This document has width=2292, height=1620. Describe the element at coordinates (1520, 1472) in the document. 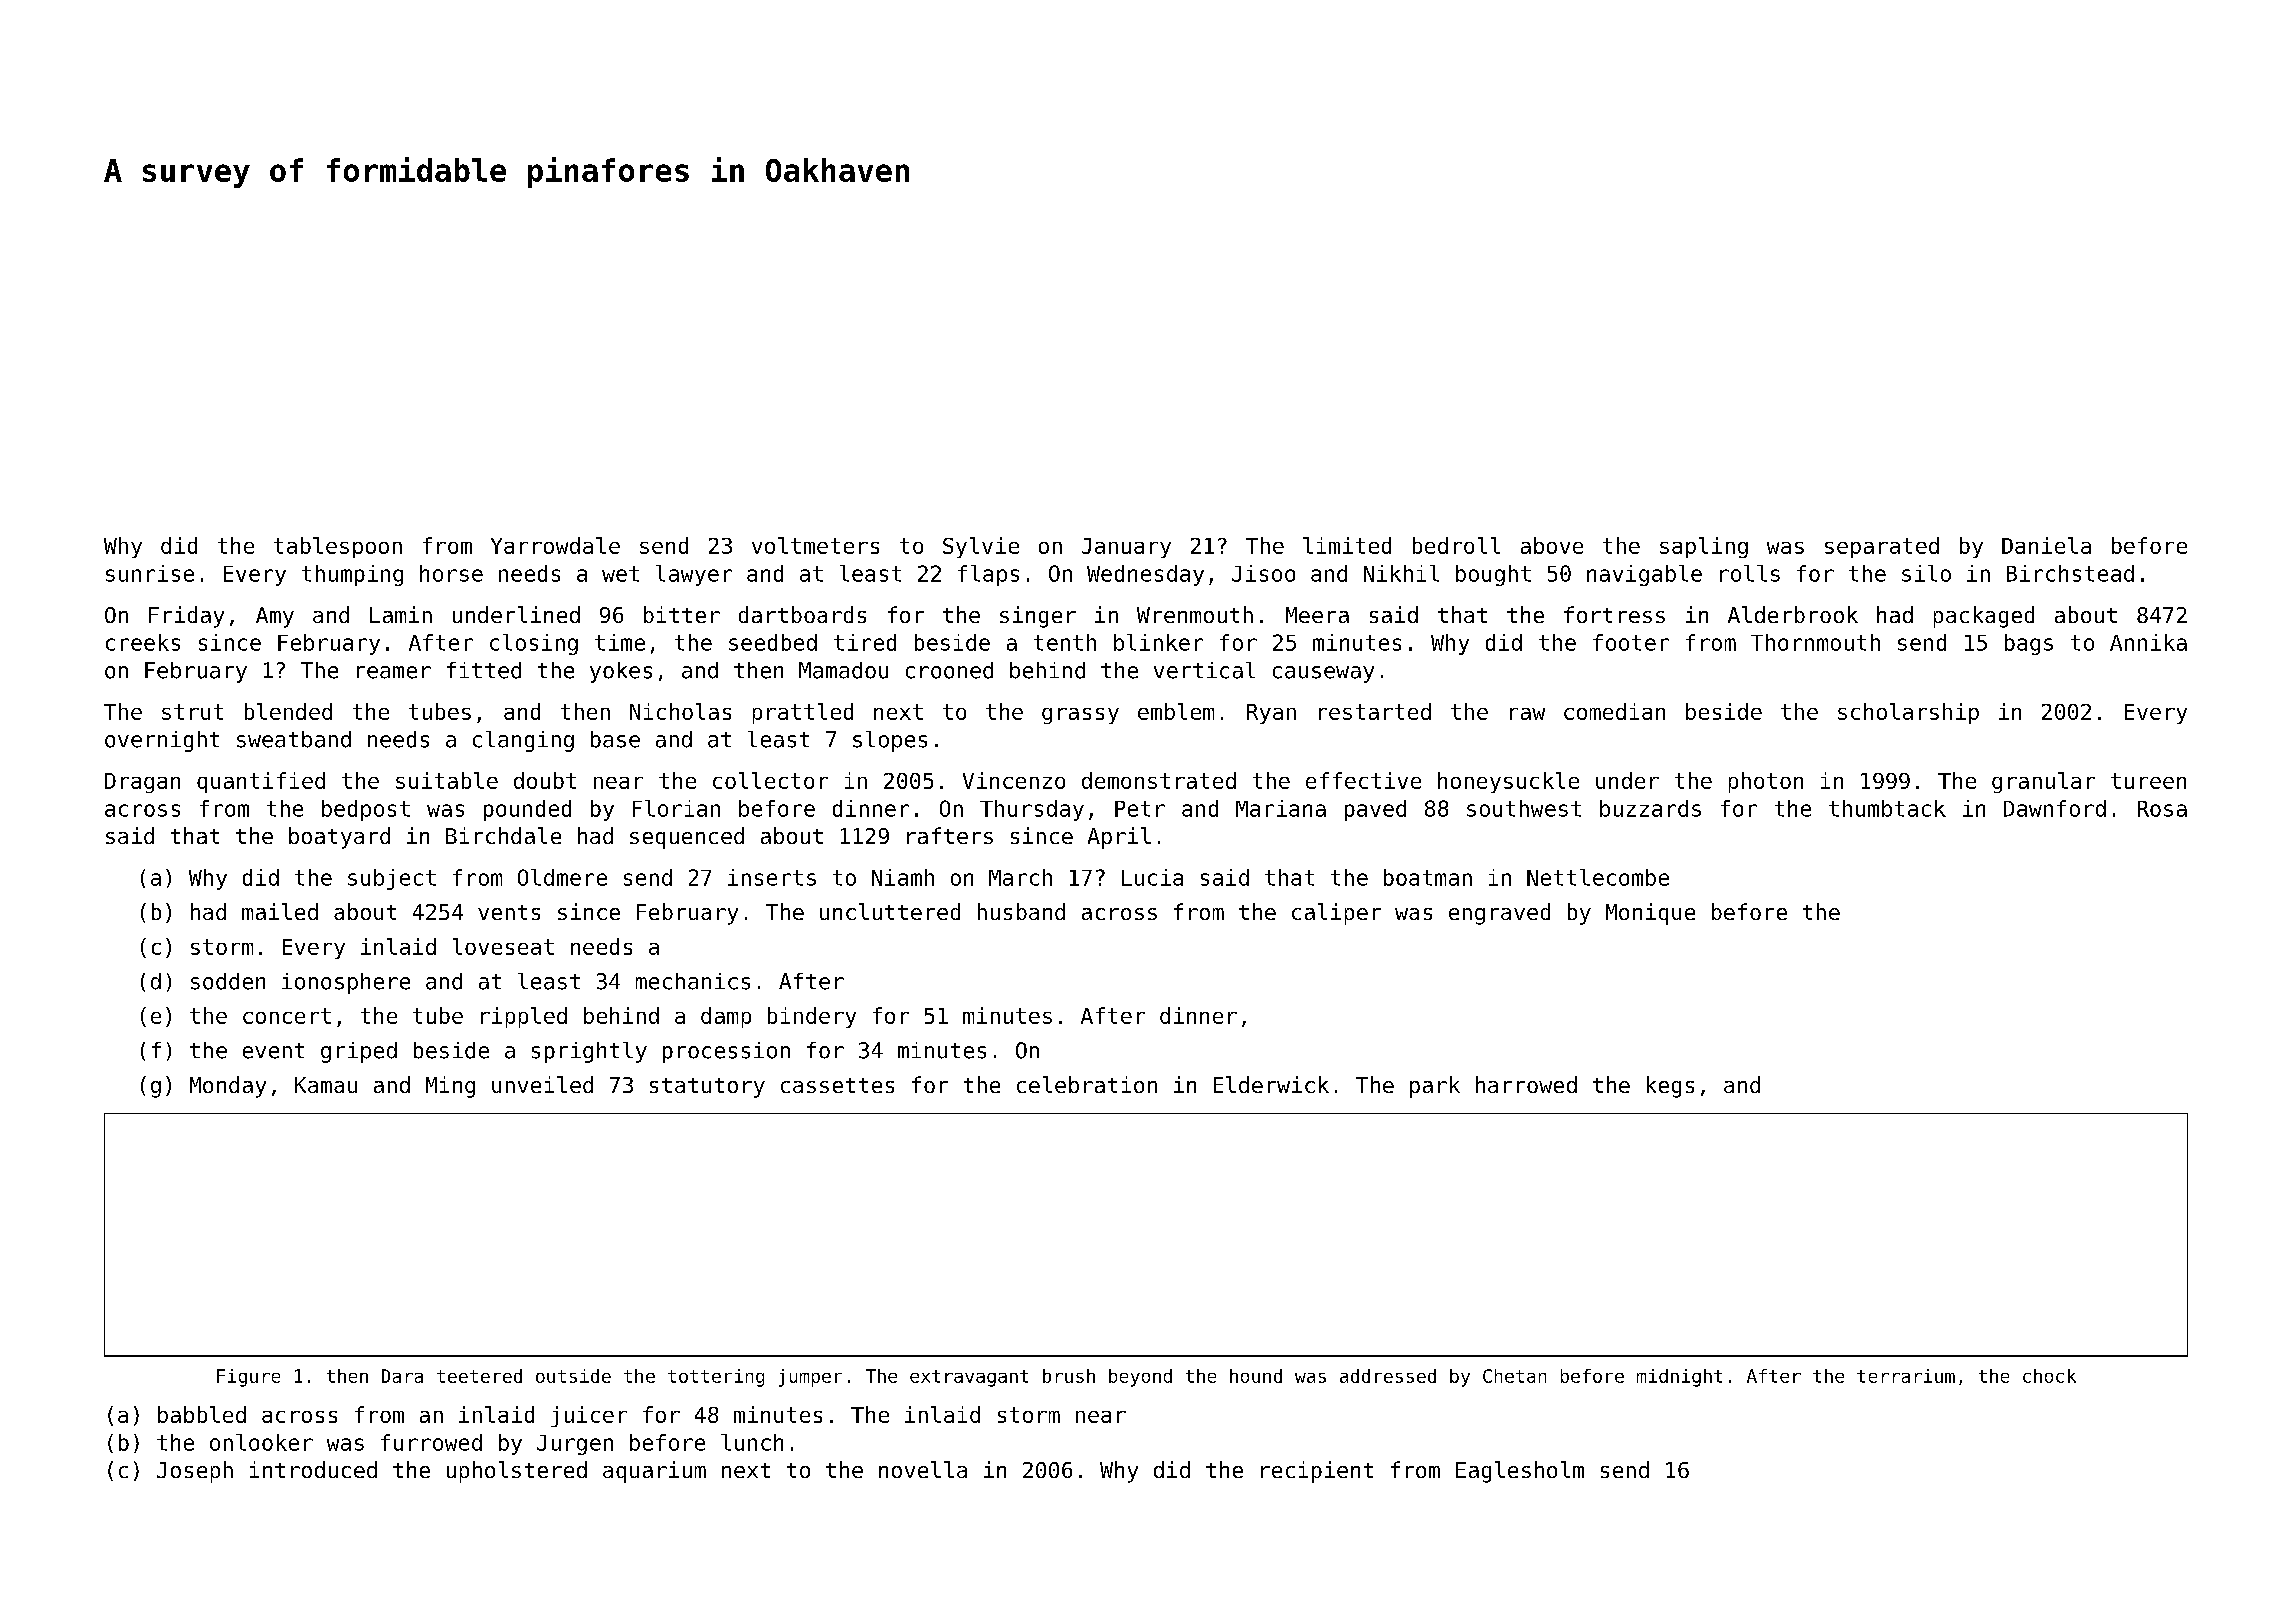

I see `Eaglesholm` at that location.
